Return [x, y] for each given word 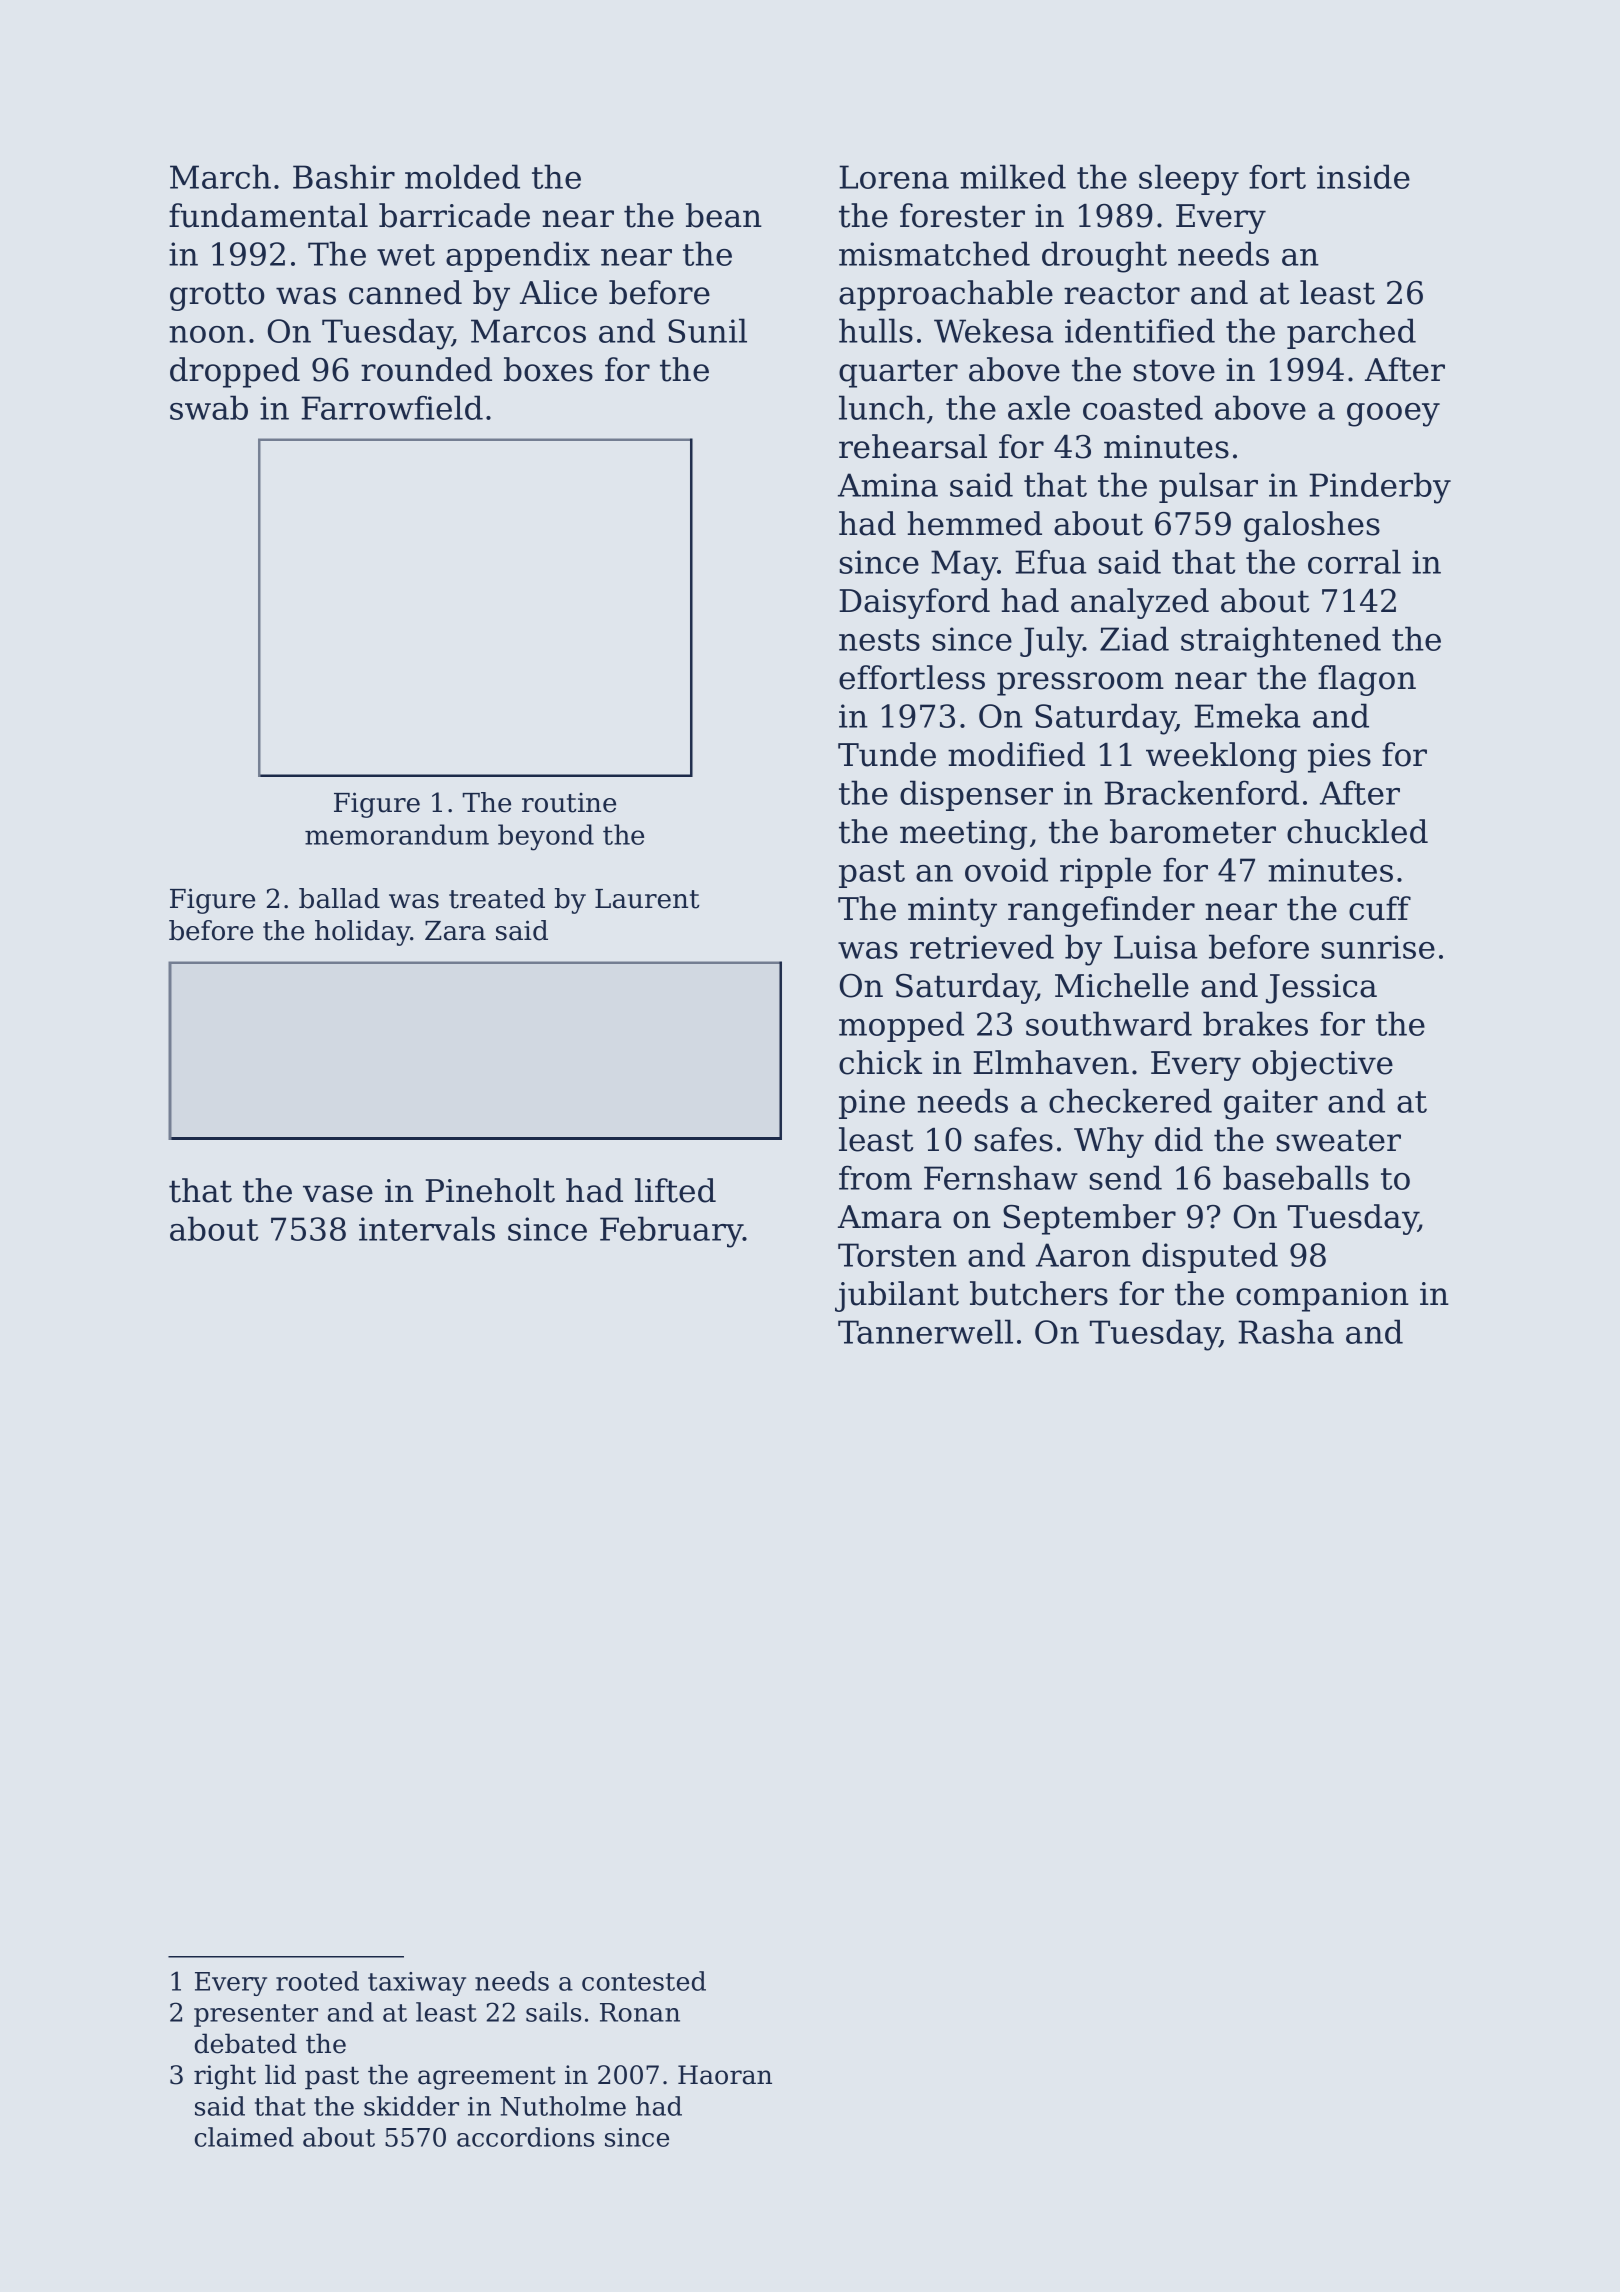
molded [462, 176]
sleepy [1189, 180]
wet [406, 255]
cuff [1380, 908]
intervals [427, 1228]
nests [879, 640]
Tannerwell [925, 1331]
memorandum [397, 834]
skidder [411, 2106]
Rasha [1286, 1331]
